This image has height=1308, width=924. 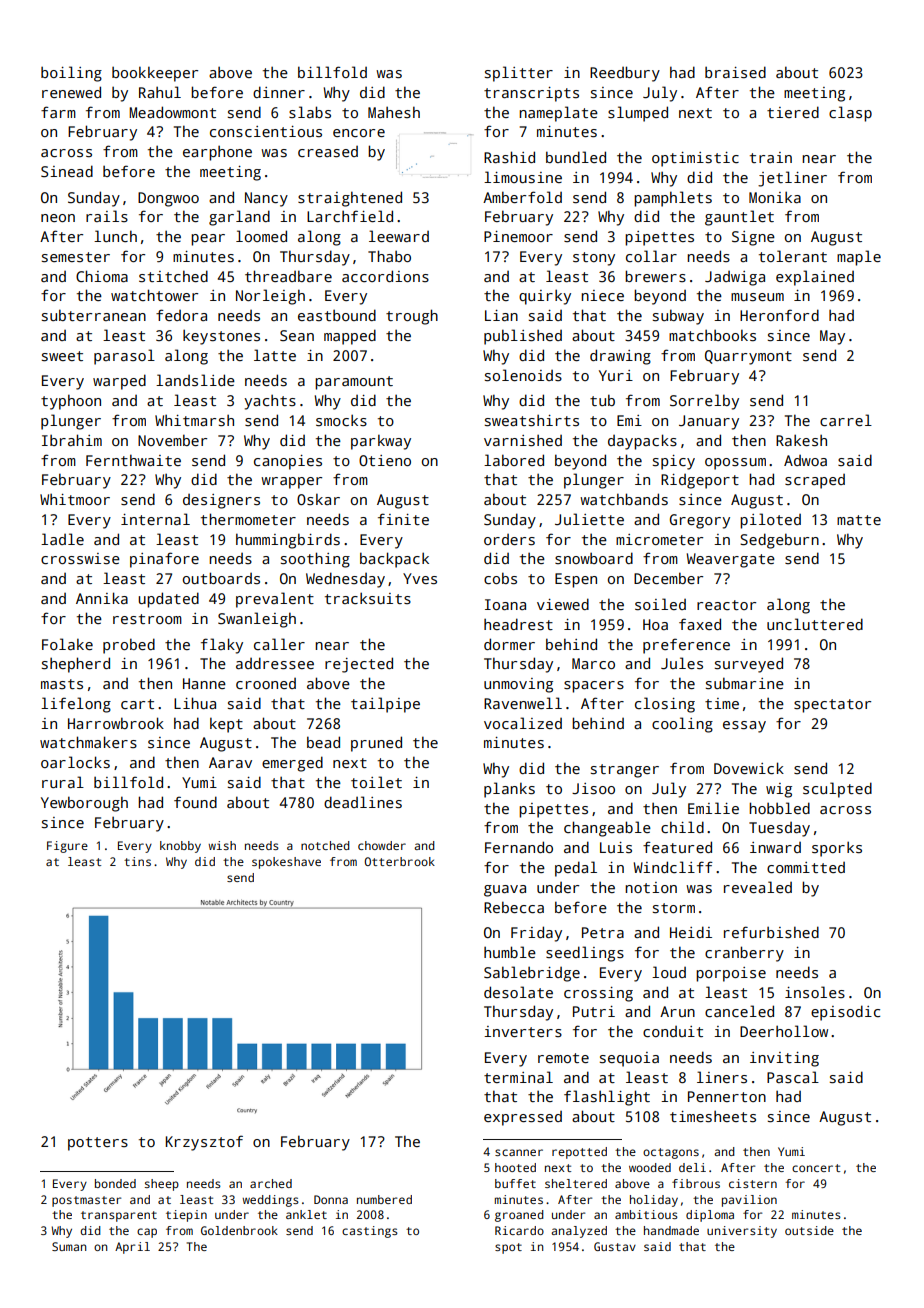 What do you see at coordinates (75, 762) in the image?
I see `oarlocks` at bounding box center [75, 762].
